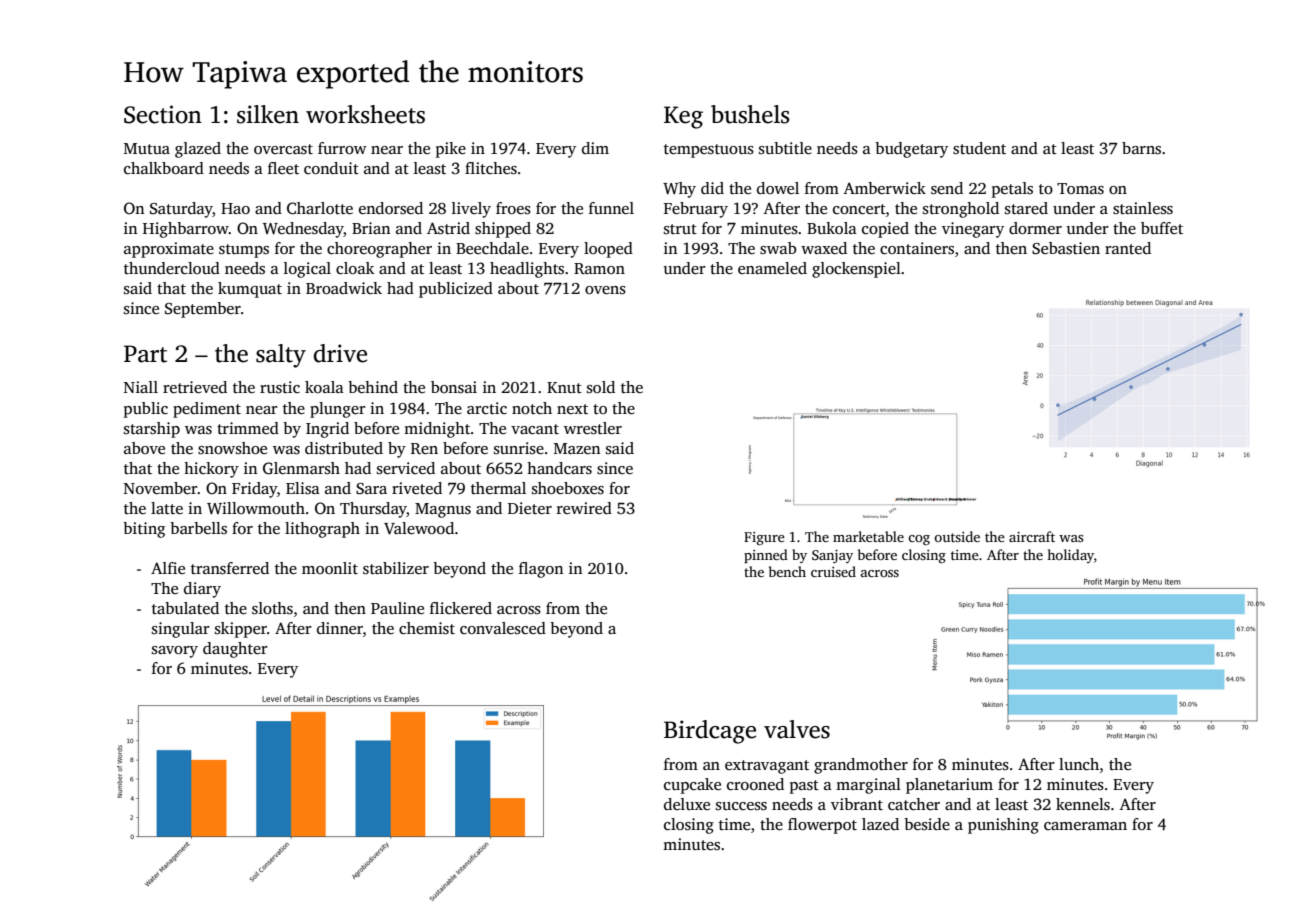 Image resolution: width=1308 pixels, height=924 pixels. I want to click on lunch, so click(1079, 764).
